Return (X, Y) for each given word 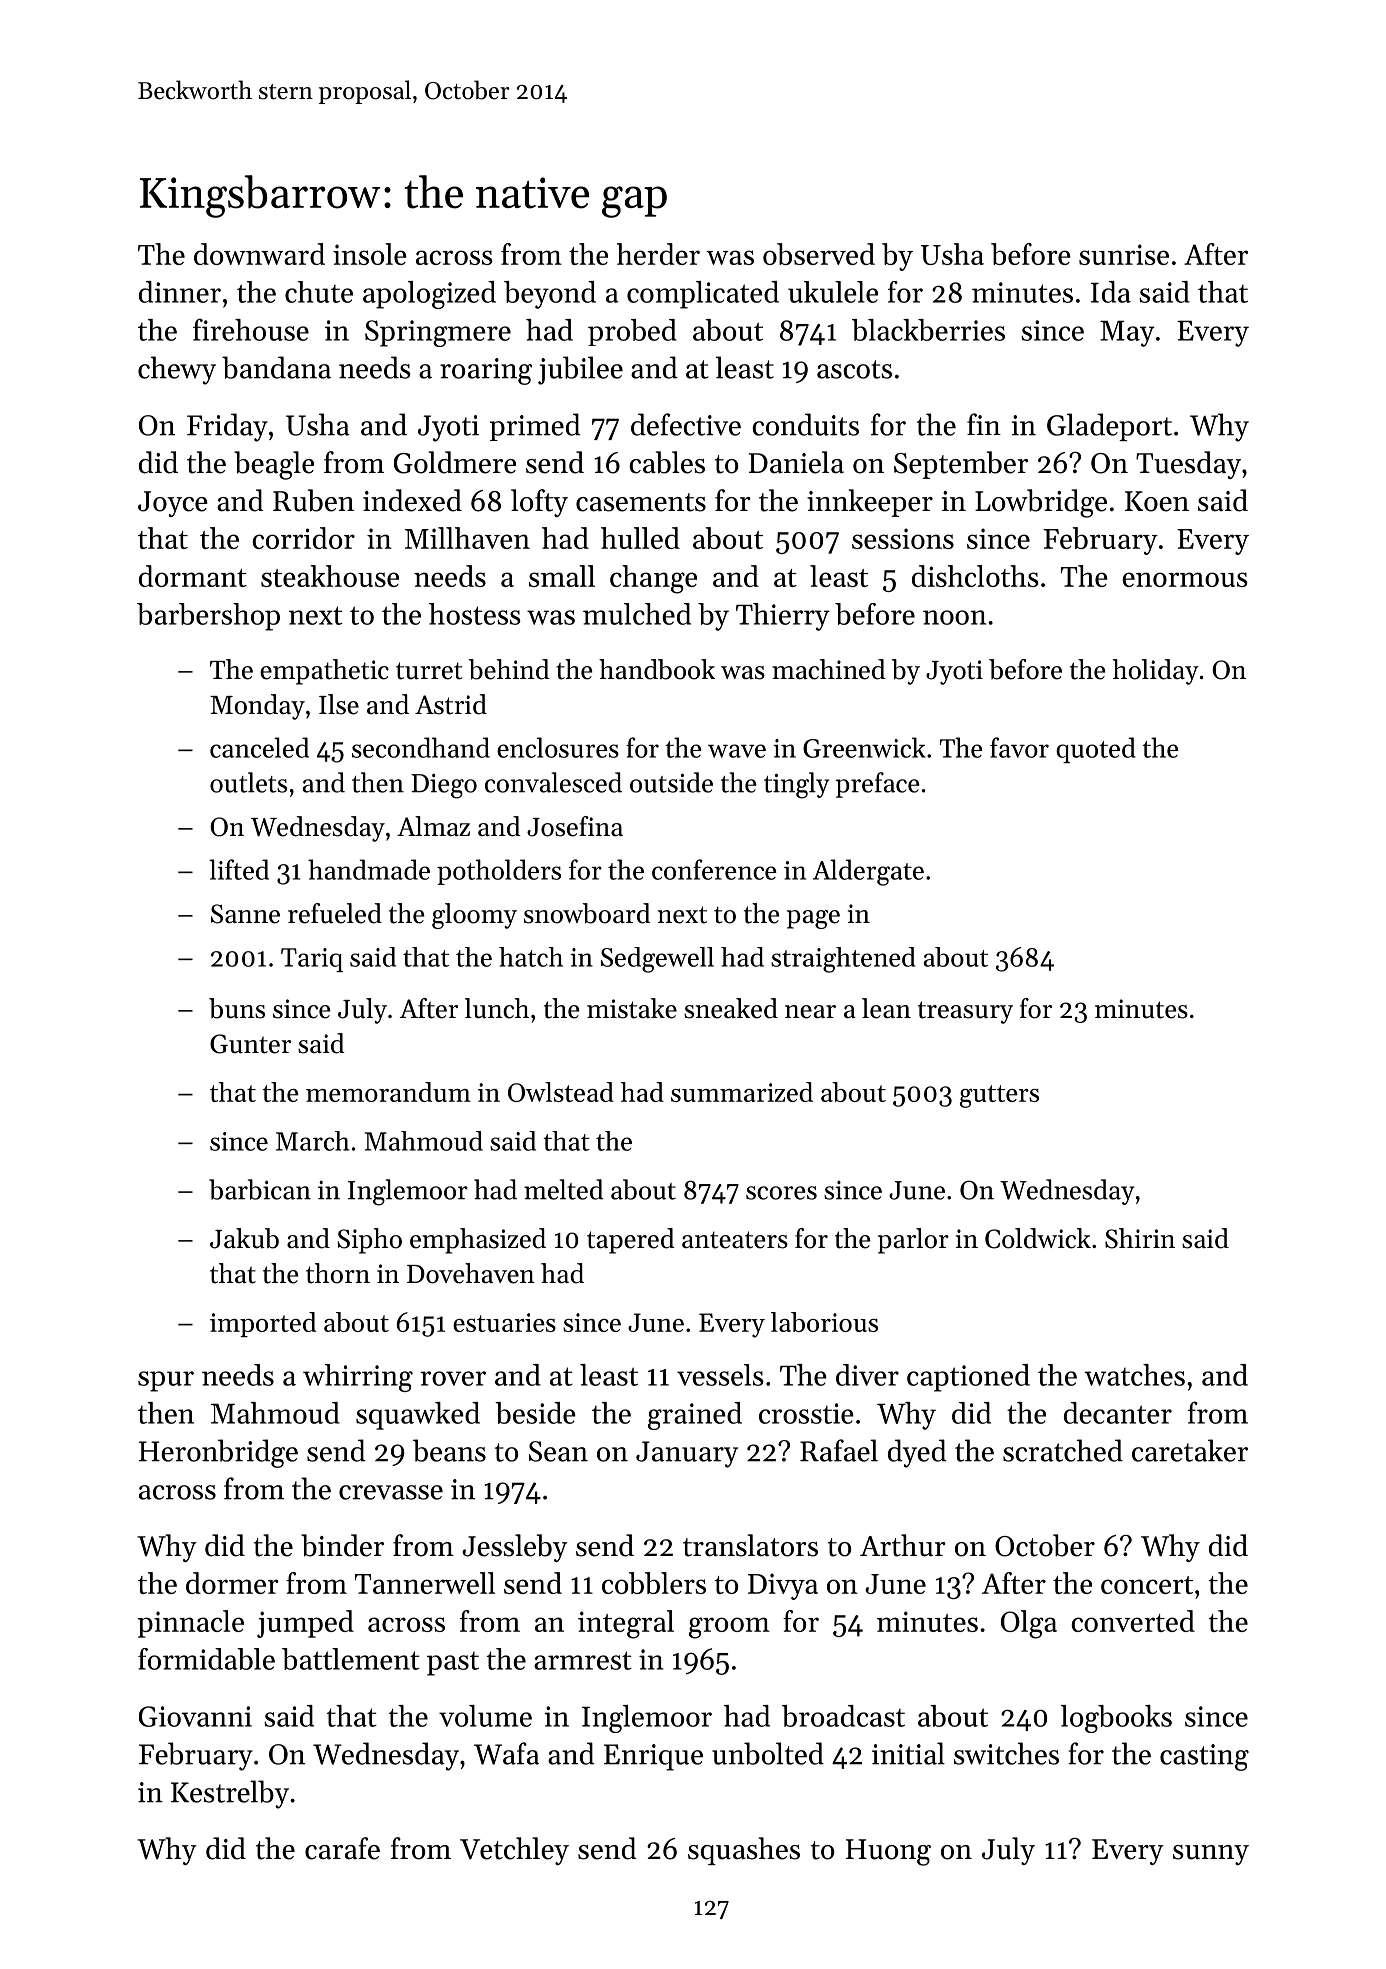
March (313, 1141)
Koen (1157, 501)
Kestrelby (230, 1794)
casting (1204, 1757)
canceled (259, 747)
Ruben (313, 500)
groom (729, 1628)
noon (954, 617)
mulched (637, 614)
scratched (1063, 1450)
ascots (854, 369)
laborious (824, 1322)
